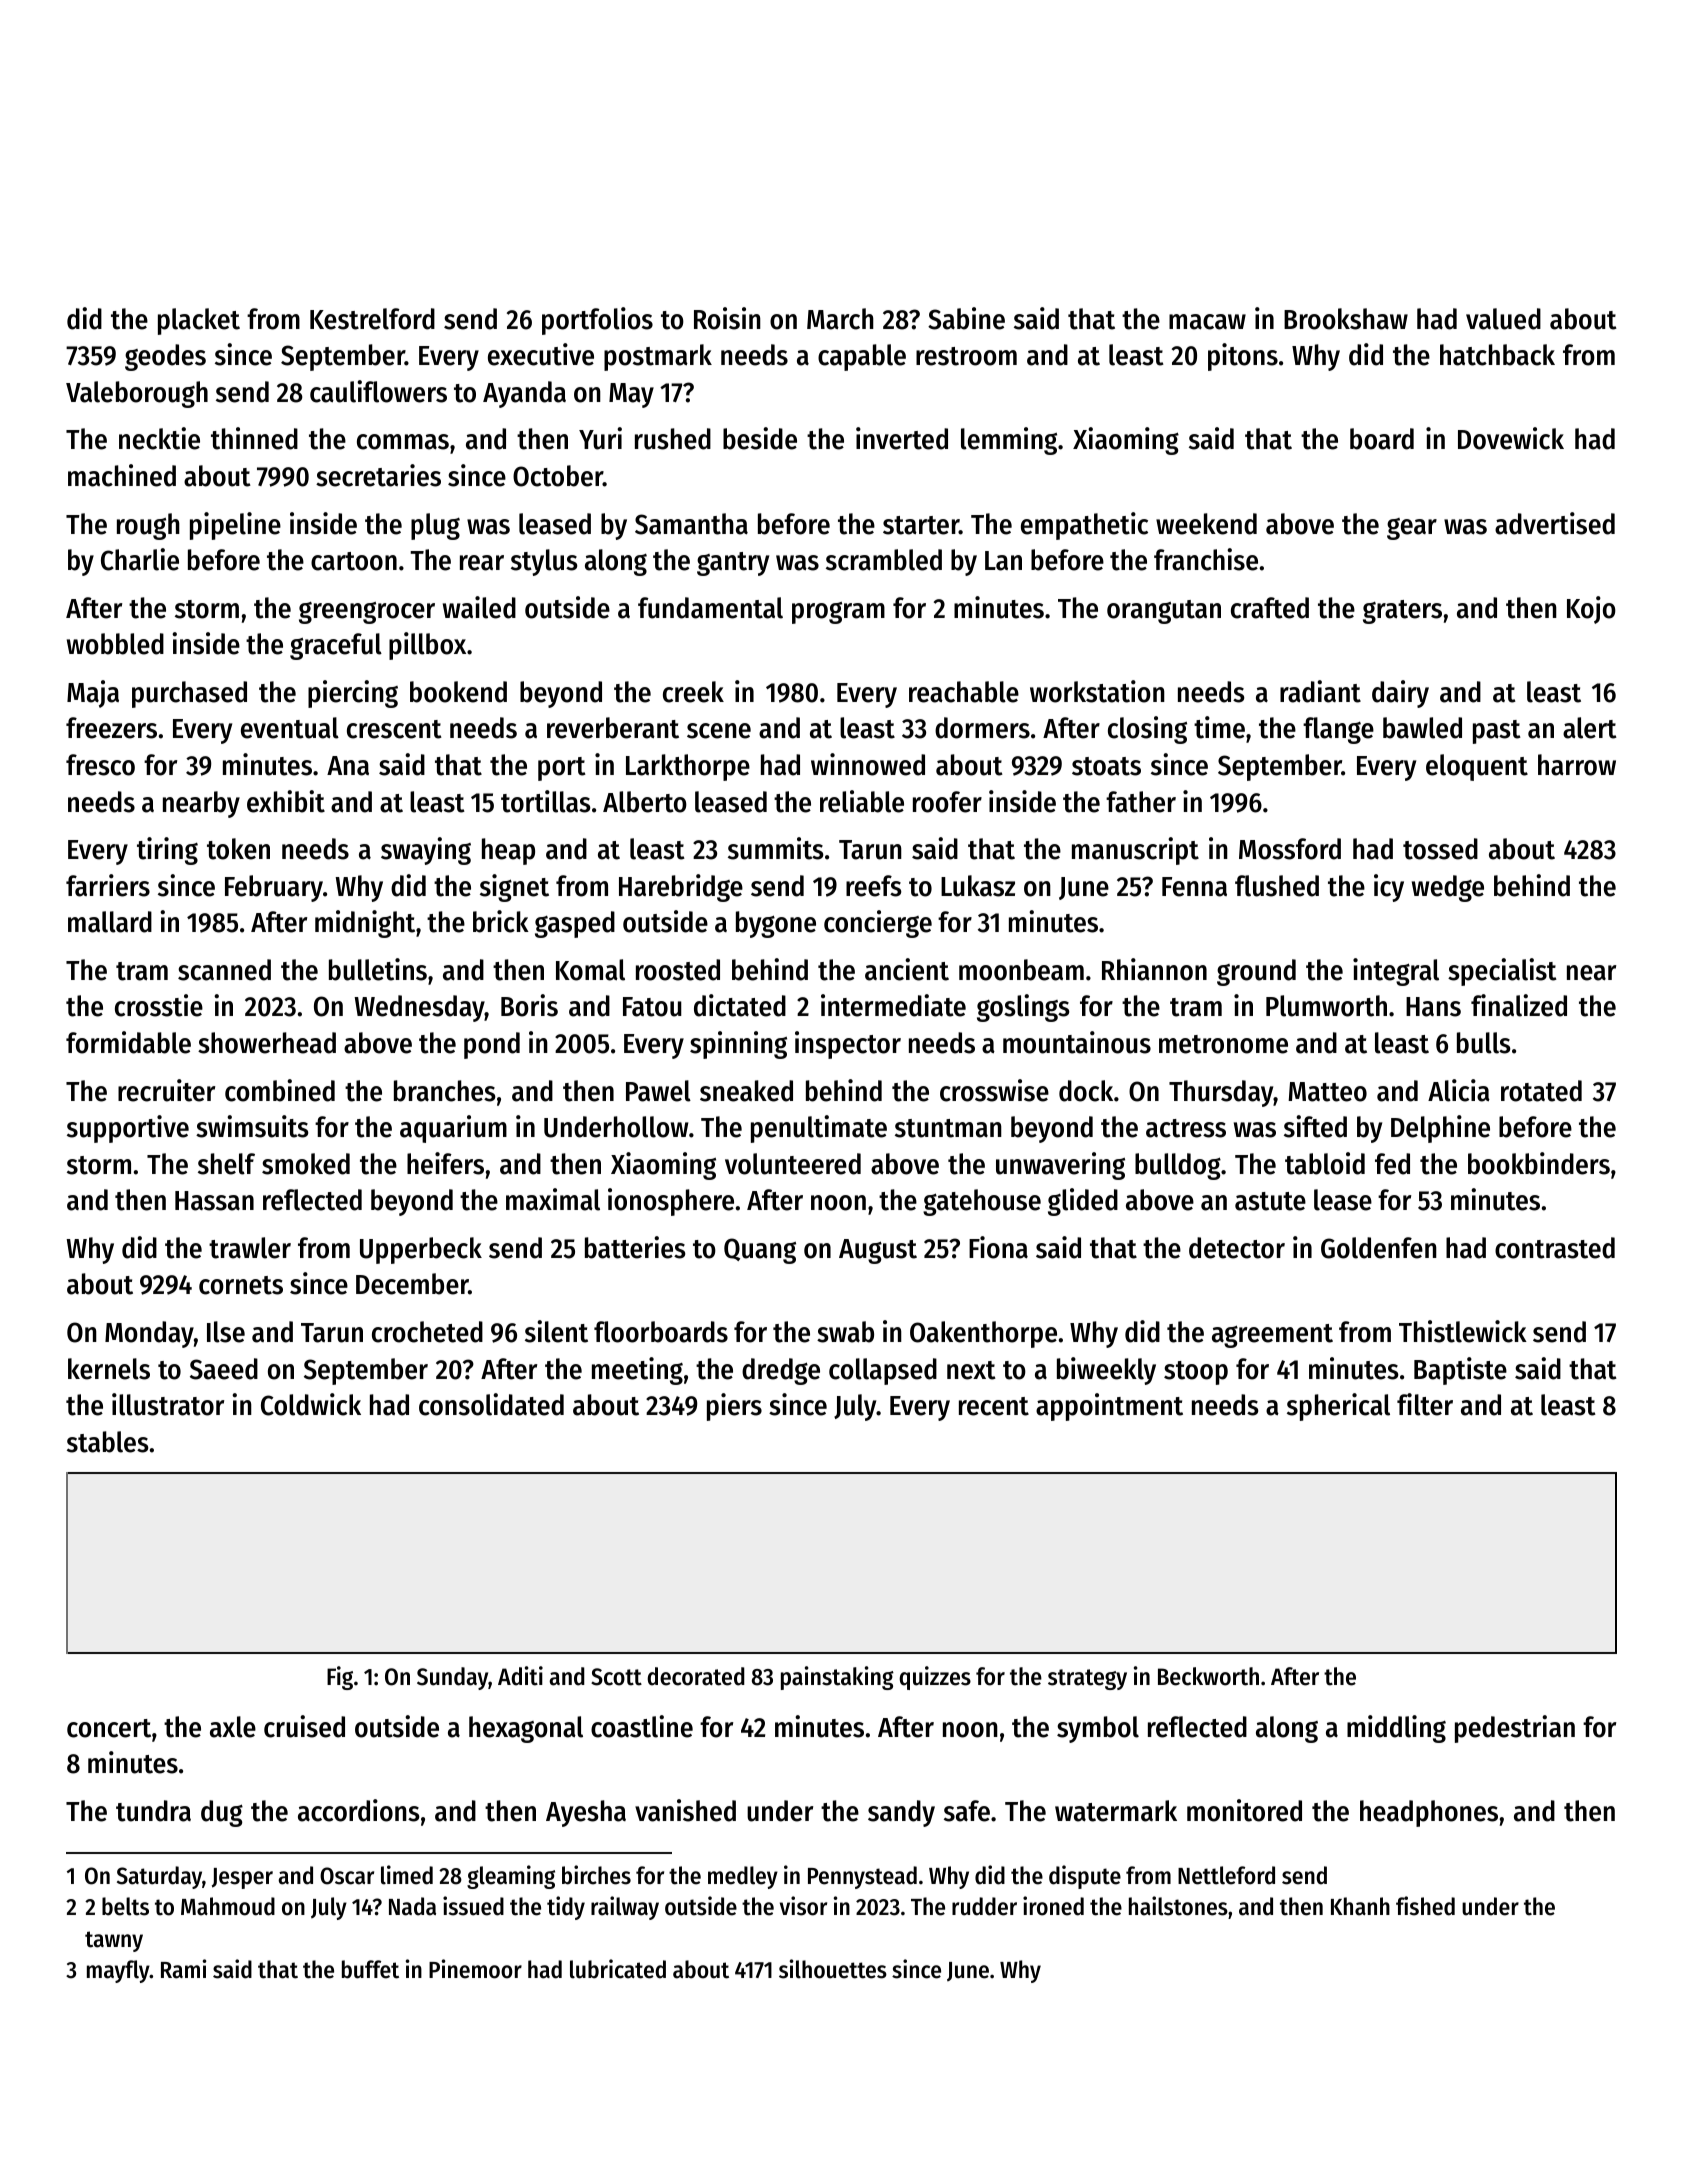 This screenshot has height=2178, width=1683. What do you see at coordinates (625, 1908) in the screenshot?
I see `railway` at bounding box center [625, 1908].
